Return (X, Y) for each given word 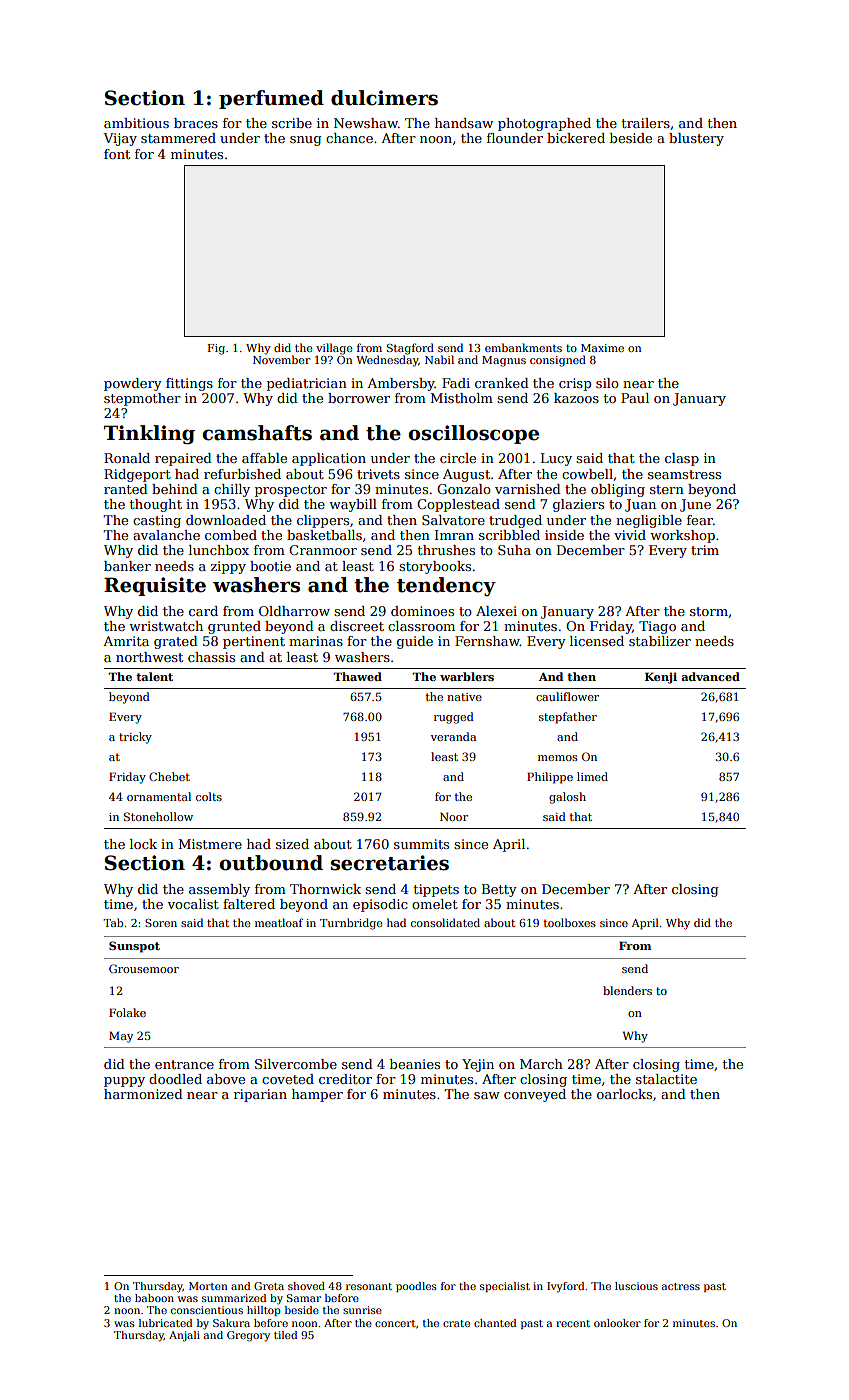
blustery (696, 139)
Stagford (410, 349)
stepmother (142, 399)
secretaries (390, 863)
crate (456, 1323)
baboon (154, 1298)
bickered (576, 138)
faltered (249, 904)
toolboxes (570, 922)
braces (196, 123)
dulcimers (384, 98)
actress (681, 1286)
